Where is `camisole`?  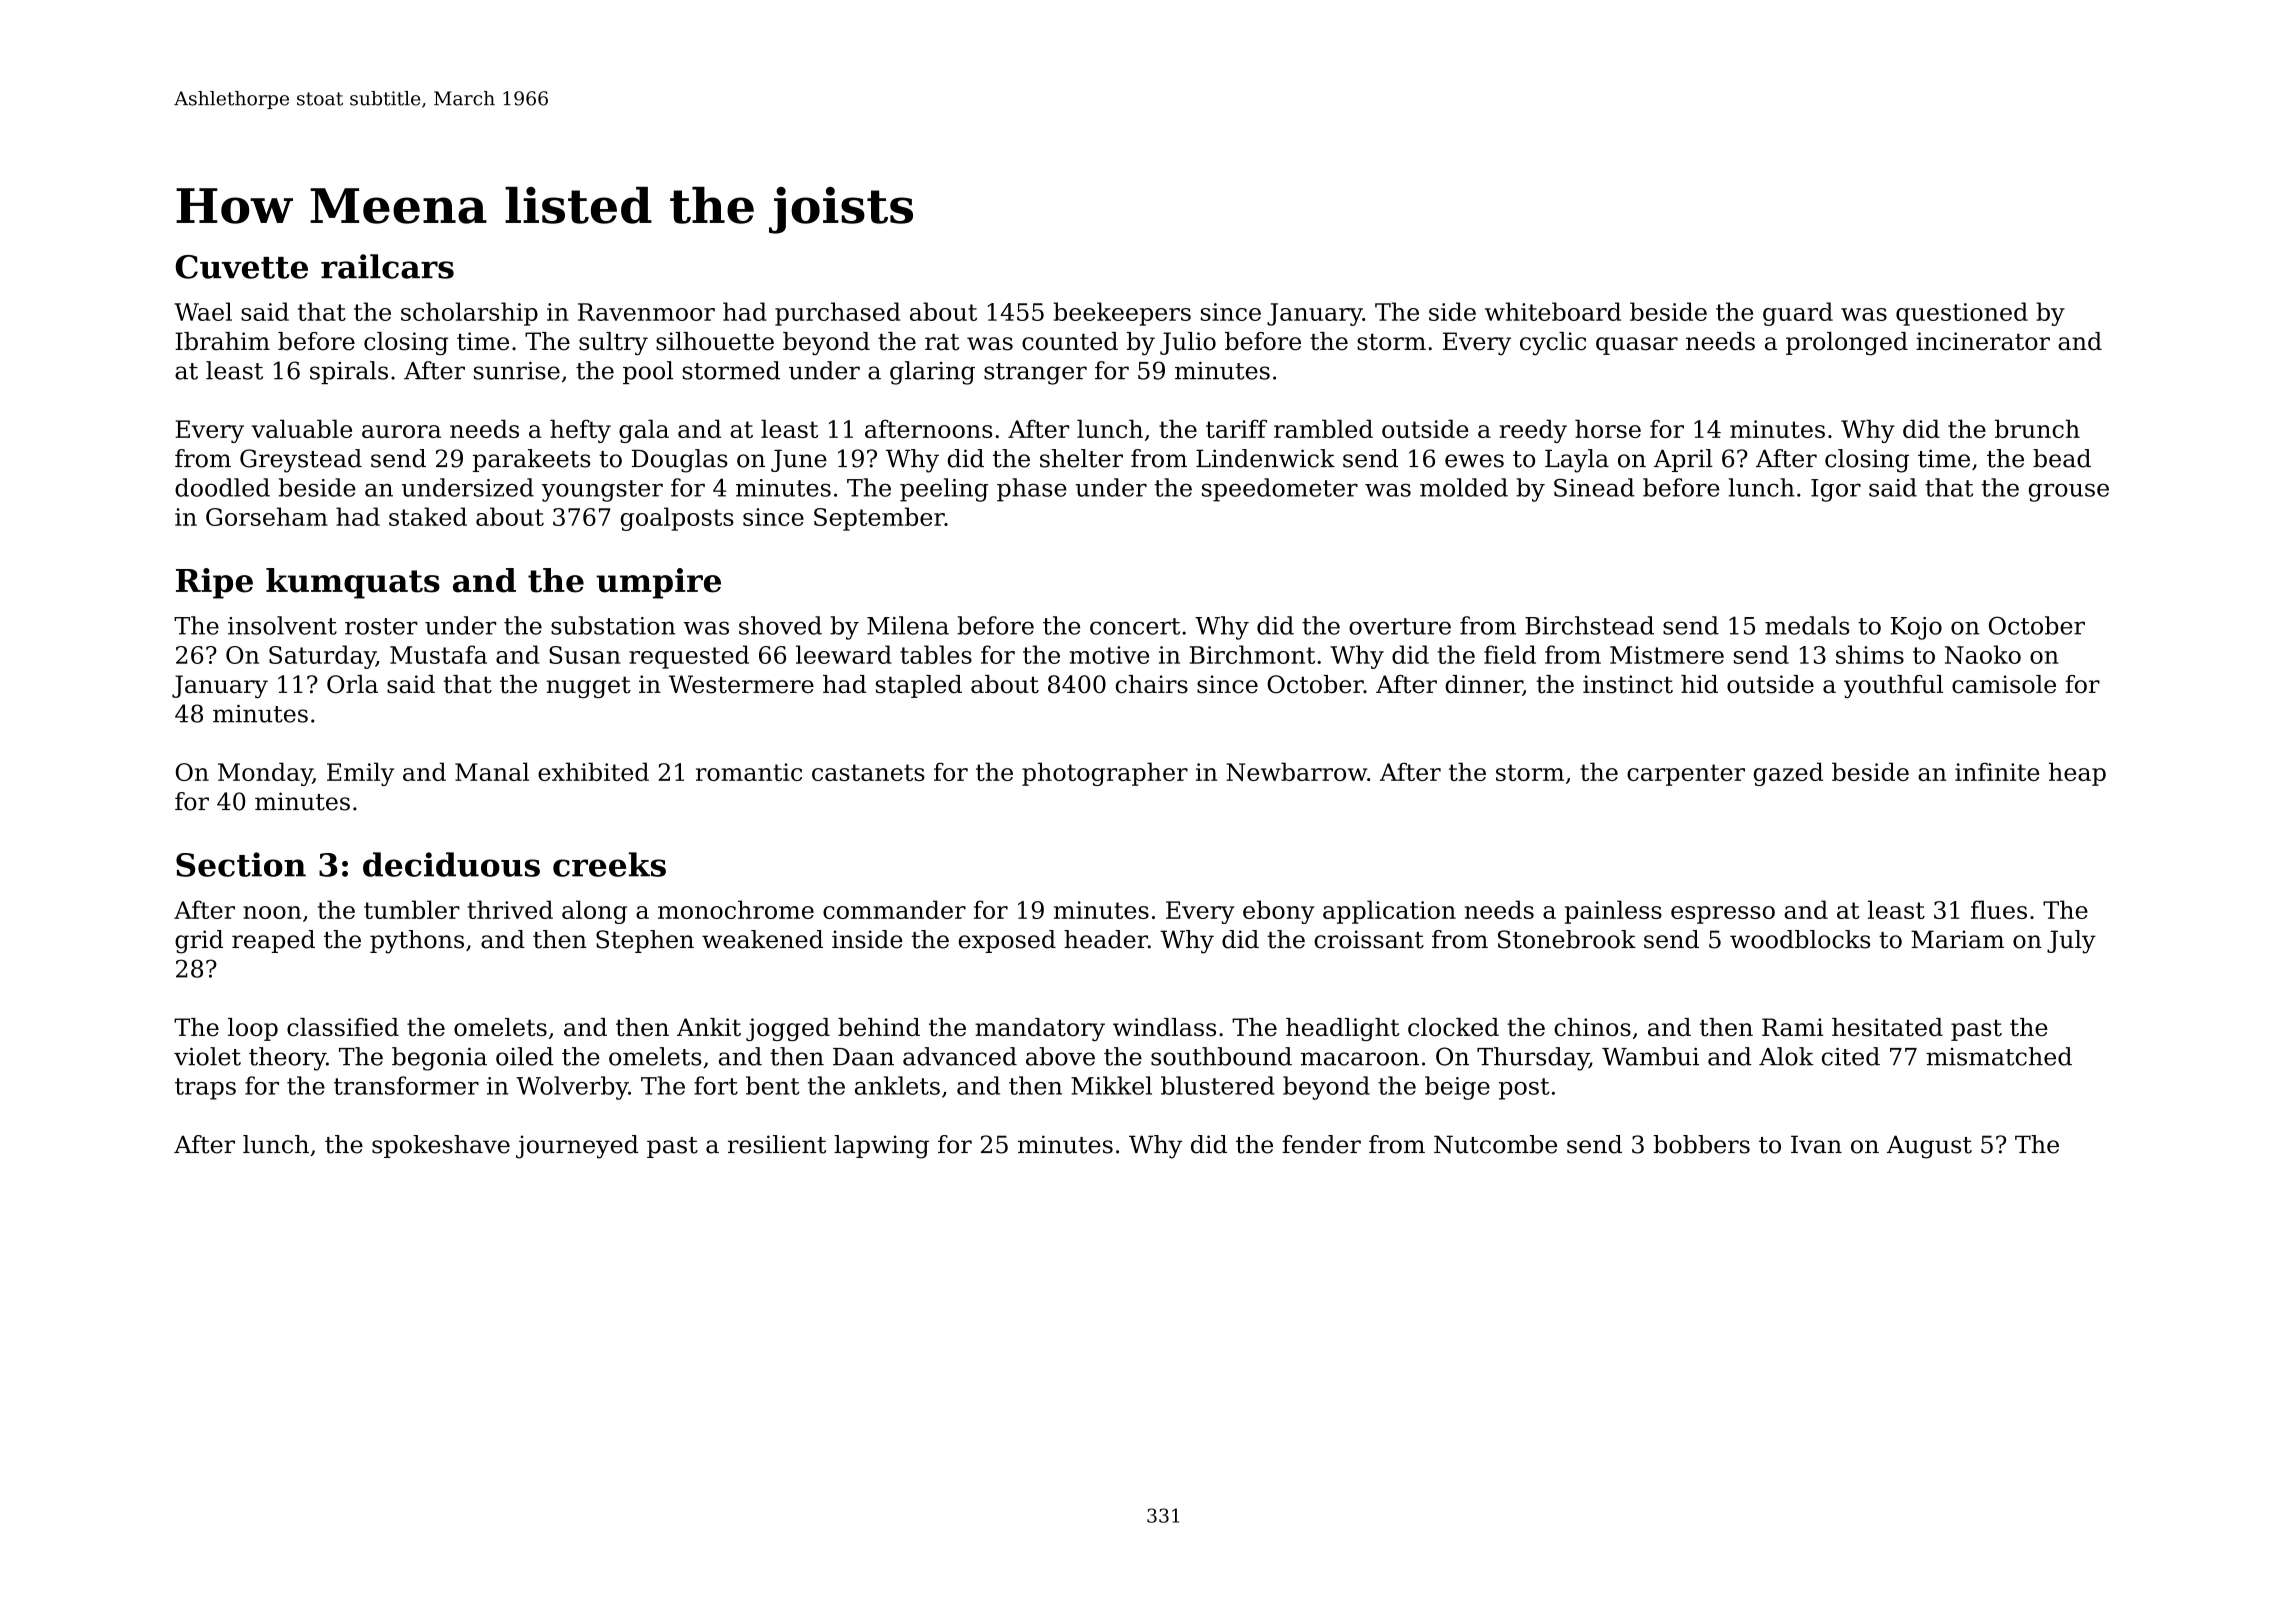 camisole is located at coordinates (2004, 684).
